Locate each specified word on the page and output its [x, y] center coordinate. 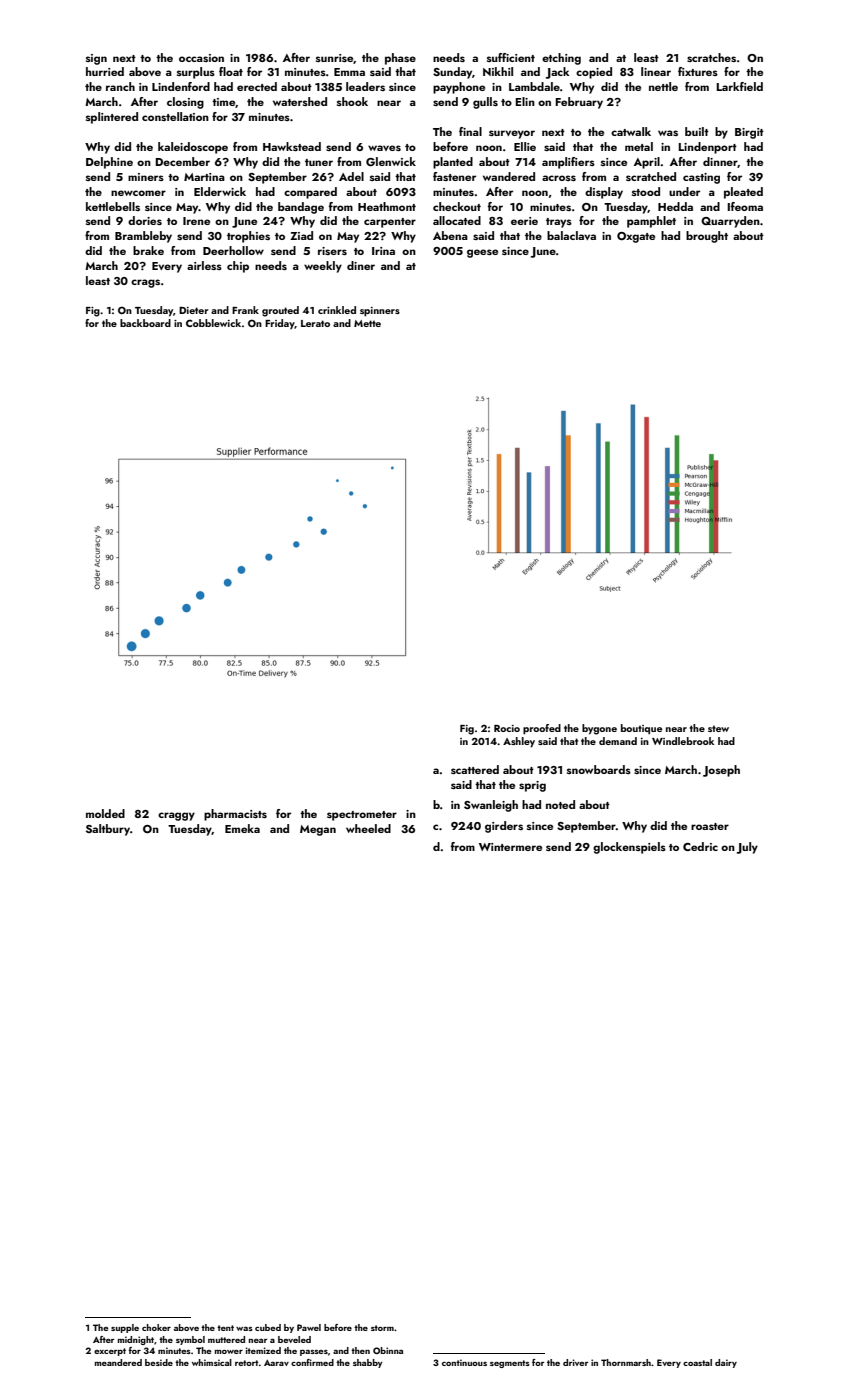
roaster [710, 826]
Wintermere [510, 847]
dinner [720, 162]
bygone [599, 729]
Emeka [242, 828]
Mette [367, 323]
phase [400, 59]
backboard [145, 323]
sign [96, 59]
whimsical [212, 1362]
